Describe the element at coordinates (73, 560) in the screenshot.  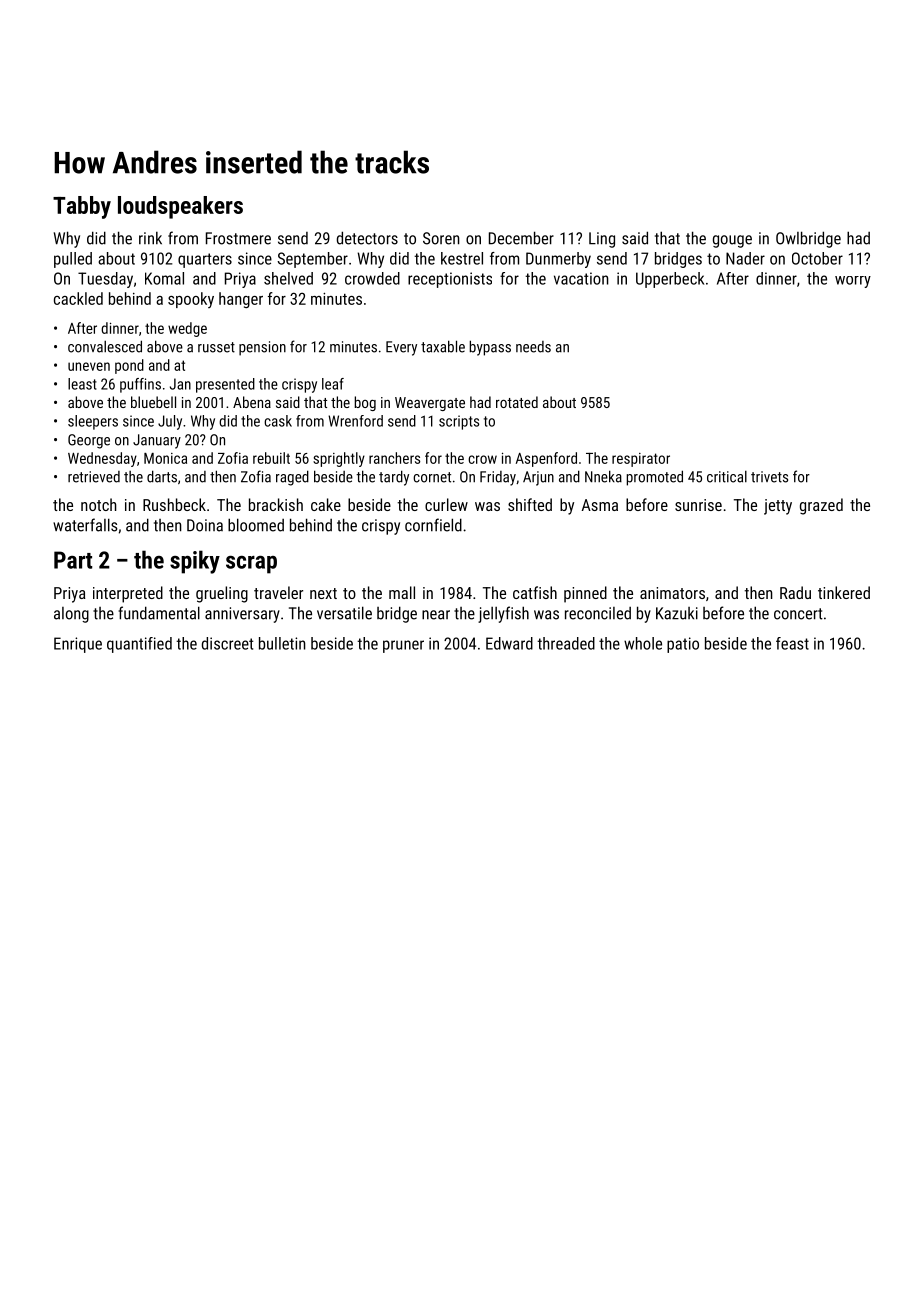
I see `Part` at that location.
